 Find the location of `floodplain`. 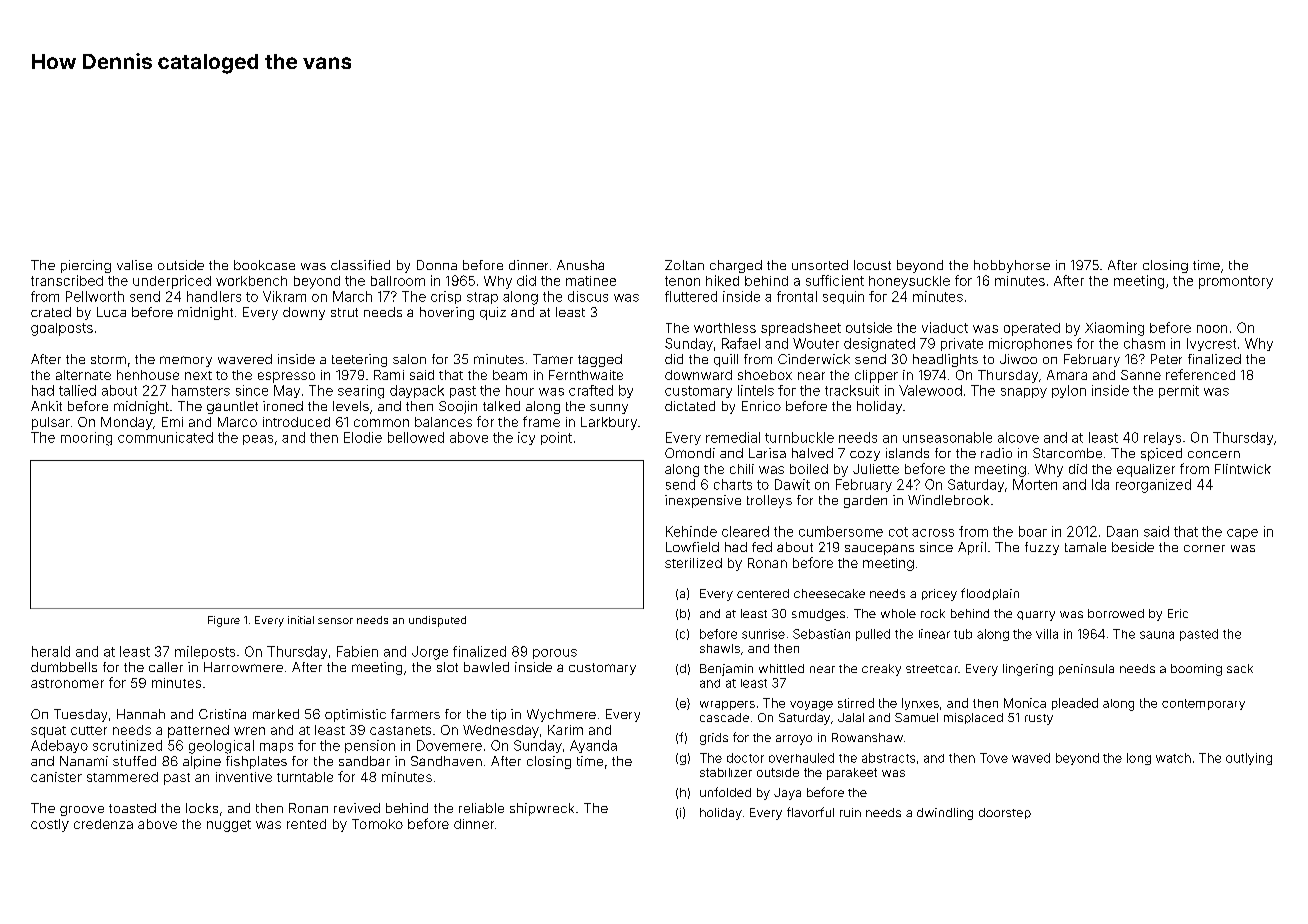

floodplain is located at coordinates (990, 594).
